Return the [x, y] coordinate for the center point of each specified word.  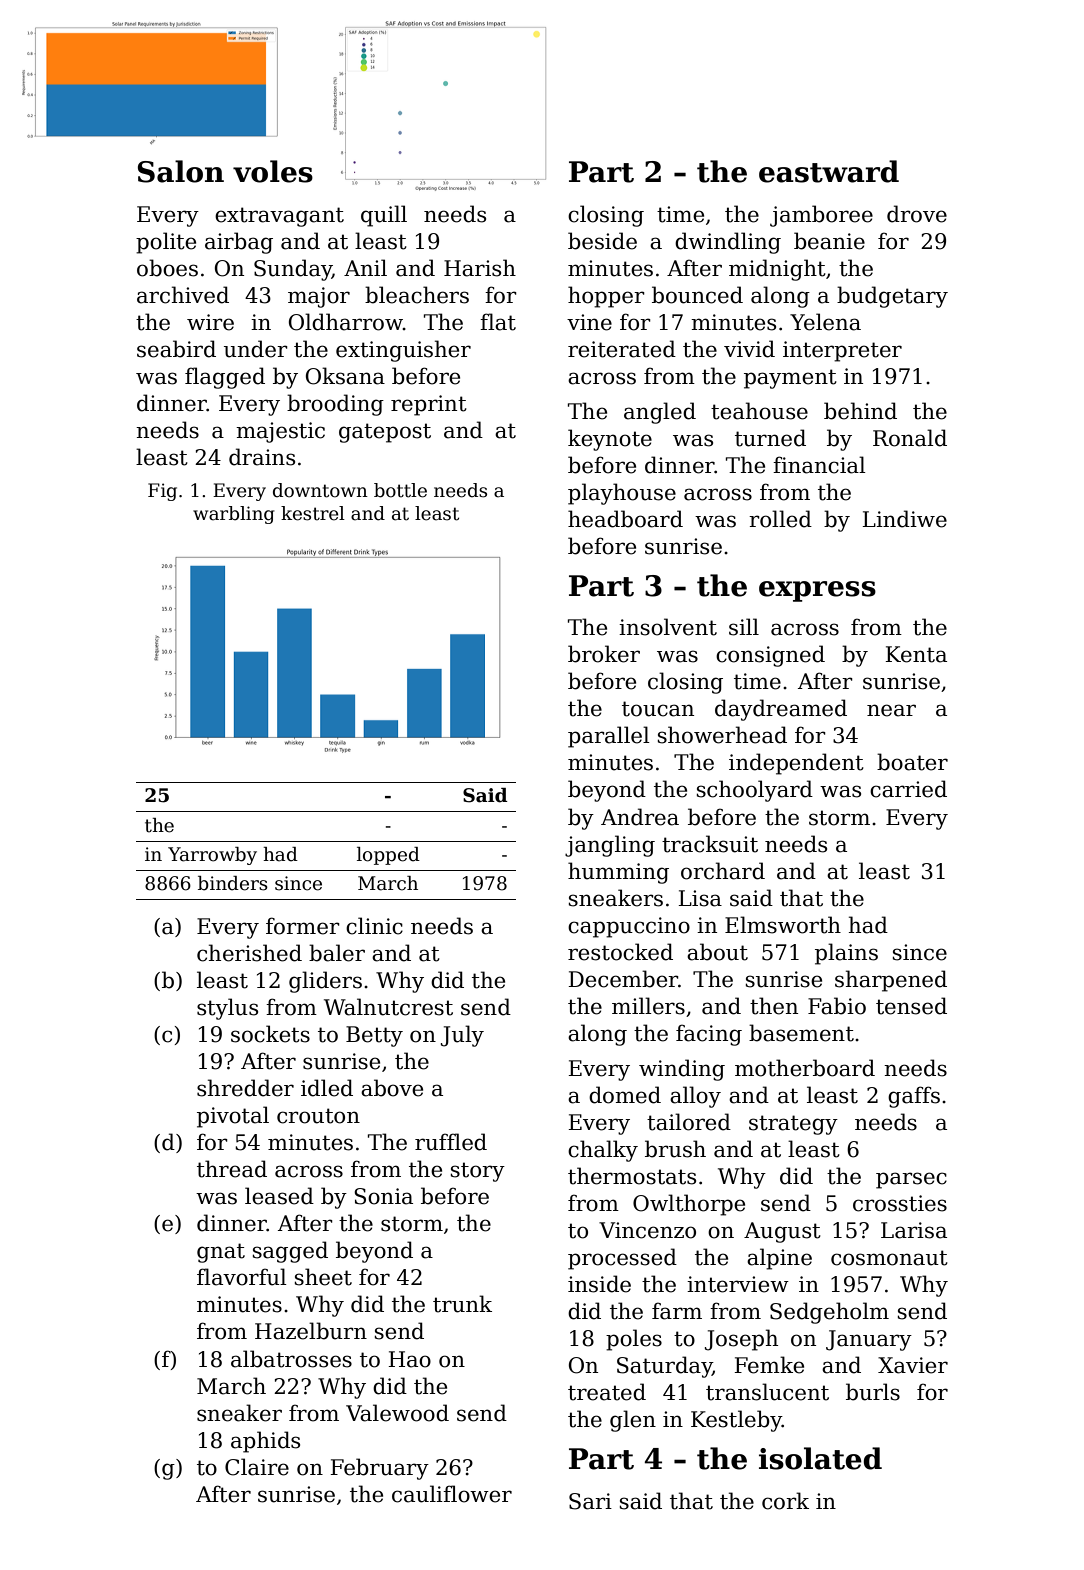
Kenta [916, 654]
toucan [658, 709]
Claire [257, 1467]
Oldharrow [346, 322]
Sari [590, 1501]
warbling [233, 515]
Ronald [910, 438]
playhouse [622, 494]
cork [785, 1501]
